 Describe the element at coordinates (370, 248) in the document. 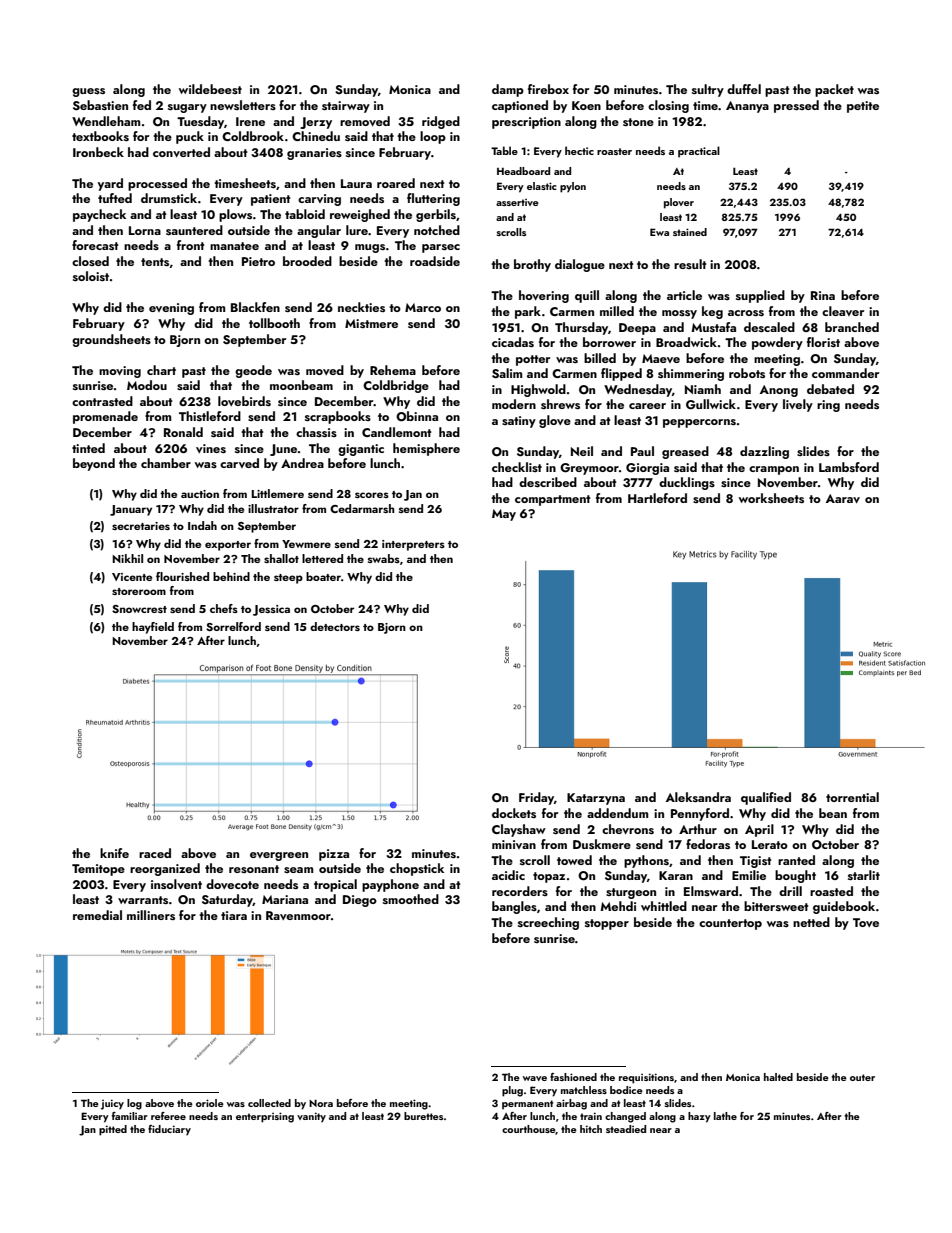

I see `mugs` at that location.
